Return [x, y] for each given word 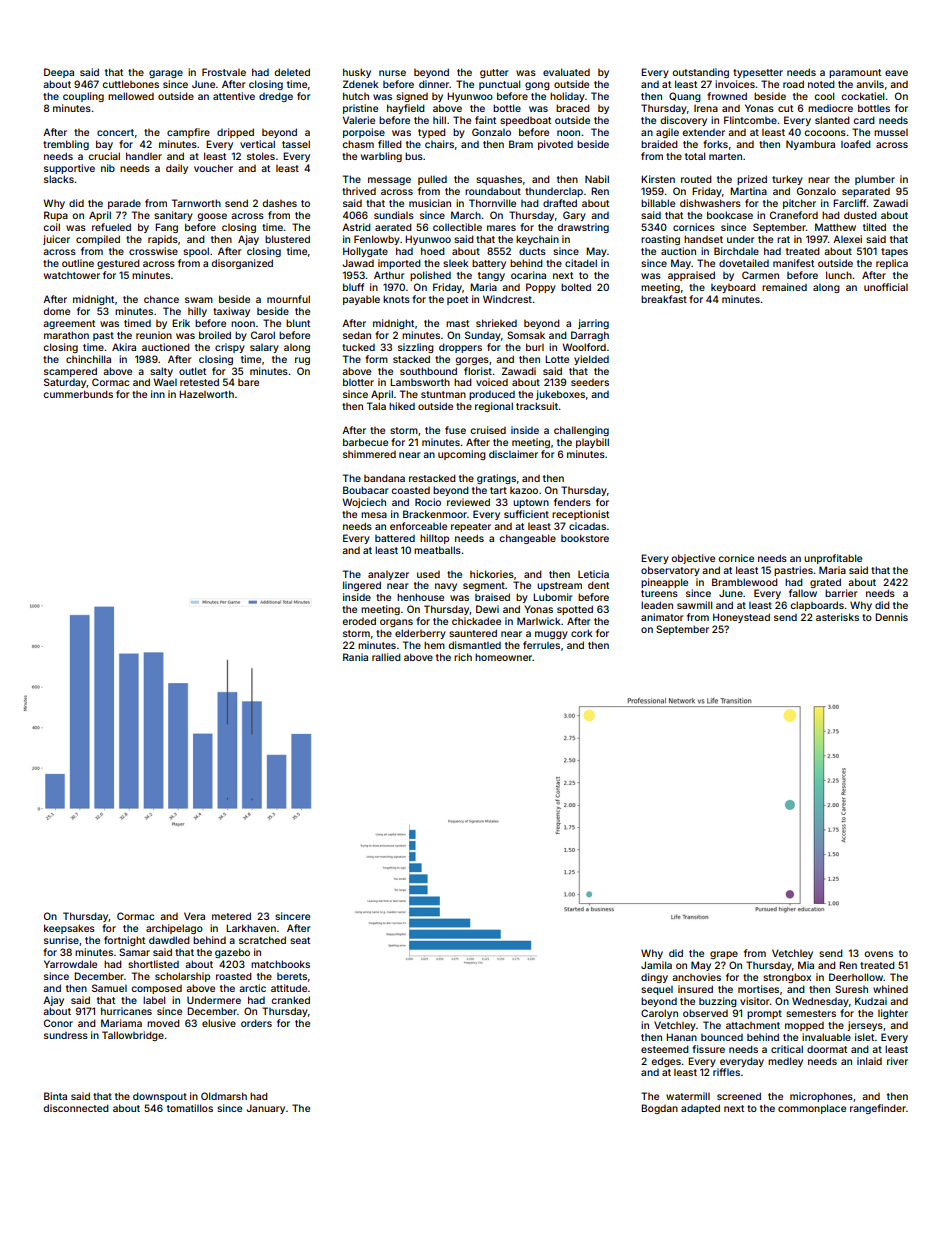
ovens [878, 954]
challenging [581, 431]
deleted [292, 72]
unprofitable [833, 559]
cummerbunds [78, 394]
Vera [194, 916]
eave [896, 73]
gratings [496, 479]
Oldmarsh [224, 1096]
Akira [124, 347]
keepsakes [69, 929]
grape [724, 955]
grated [825, 583]
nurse [392, 73]
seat [300, 940]
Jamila [656, 965]
